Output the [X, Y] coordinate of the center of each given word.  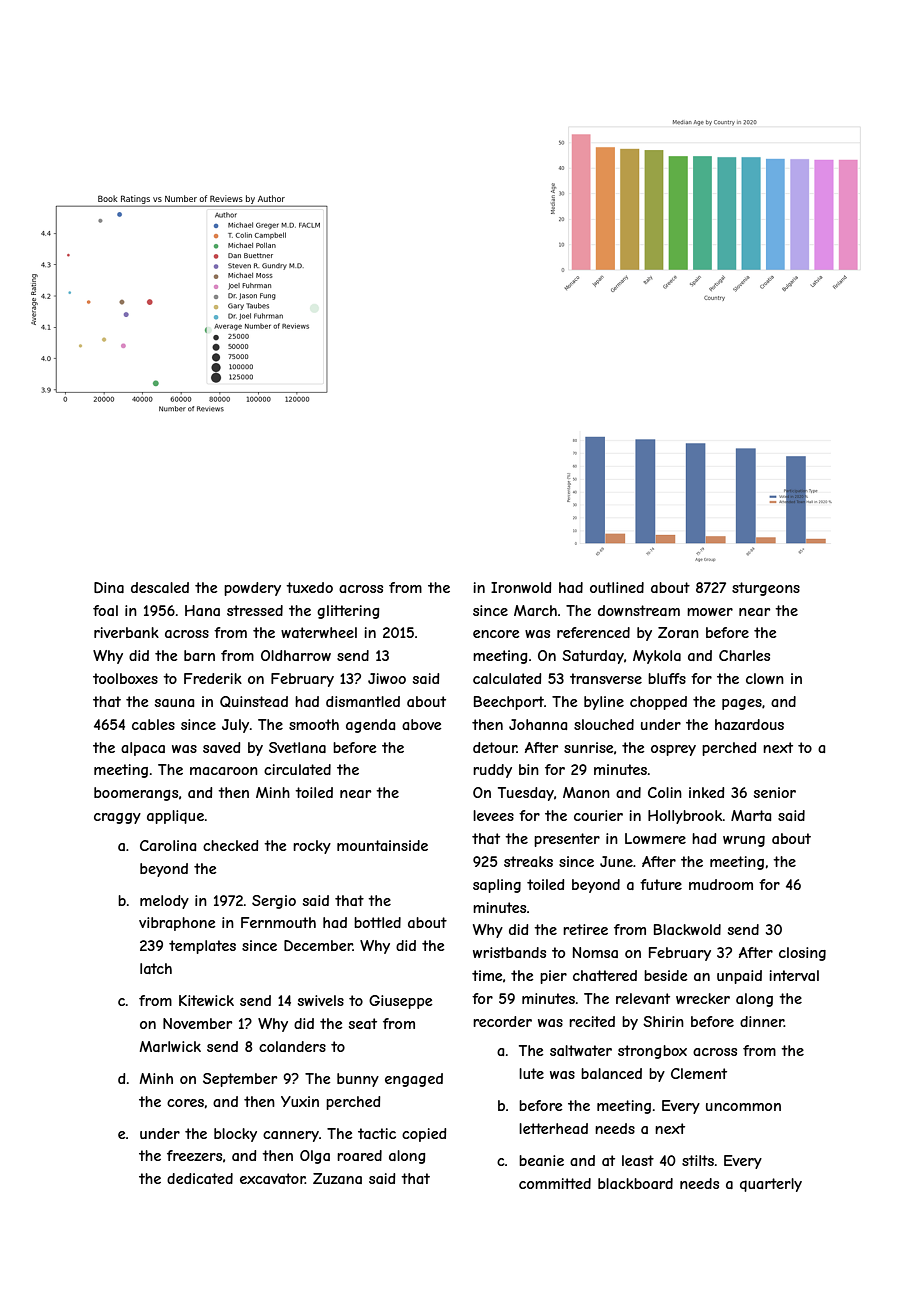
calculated [507, 678]
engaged [414, 1080]
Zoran [678, 632]
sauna [174, 703]
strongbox [652, 1052]
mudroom [721, 884]
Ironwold [521, 587]
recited [592, 1021]
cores [185, 1103]
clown [765, 678]
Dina [109, 587]
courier [598, 815]
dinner [762, 1021]
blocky [235, 1135]
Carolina [168, 845]
